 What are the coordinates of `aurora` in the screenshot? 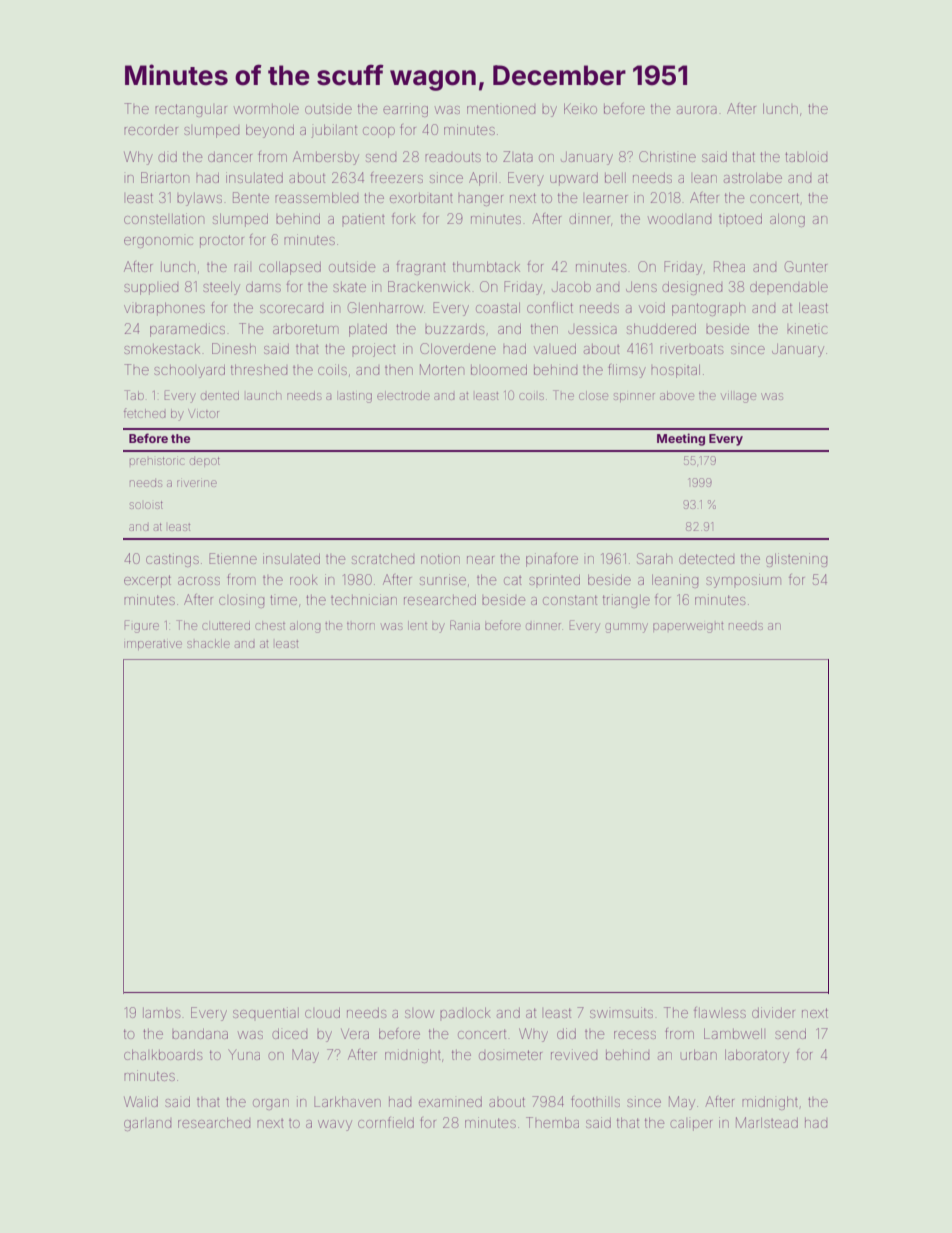 It's located at (697, 110).
